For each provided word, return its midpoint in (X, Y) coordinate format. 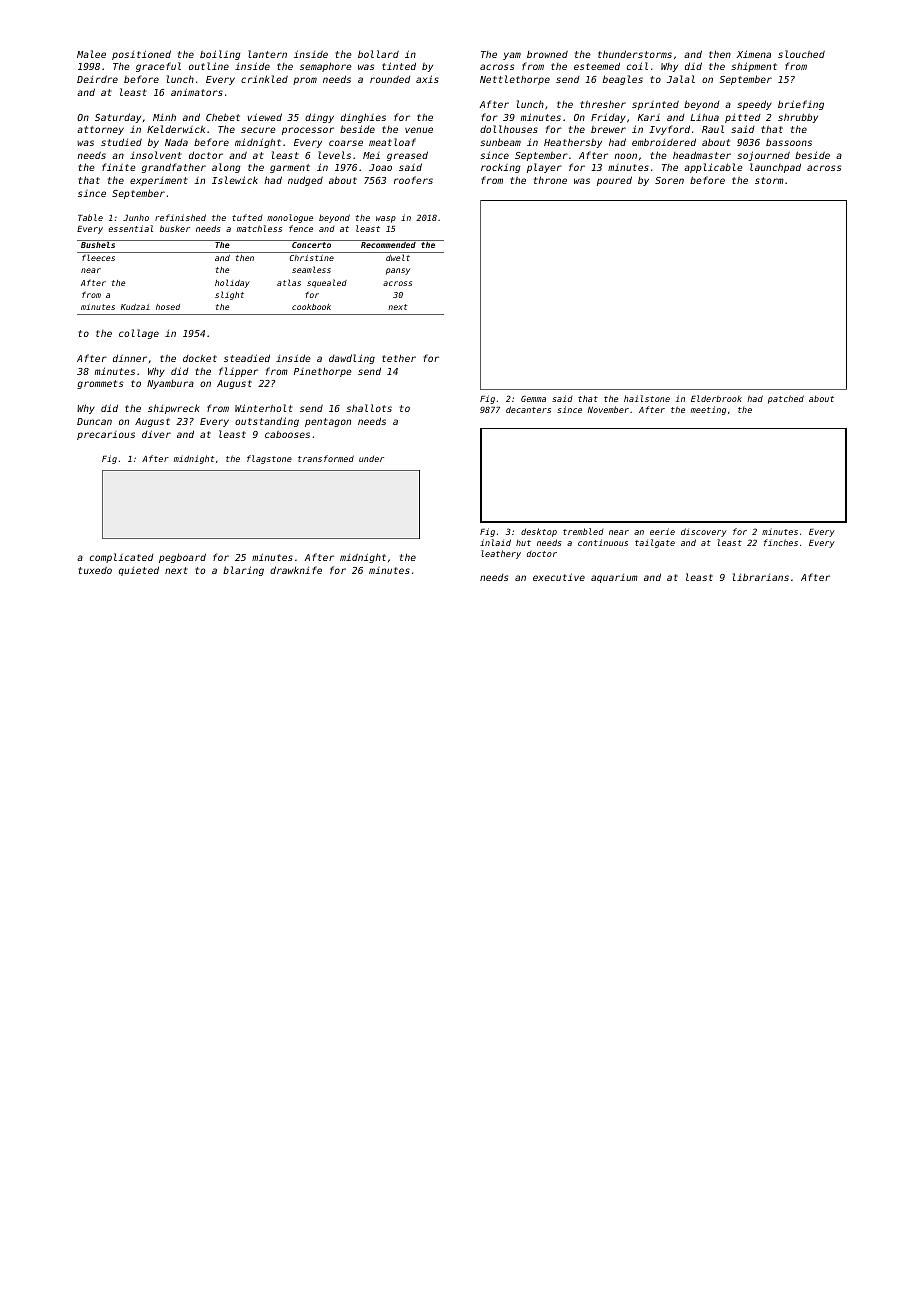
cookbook (311, 307)
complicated (122, 558)
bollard (378, 54)
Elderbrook (716, 398)
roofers (413, 180)
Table (90, 217)
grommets (100, 384)
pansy (398, 271)
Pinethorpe (323, 372)
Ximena (754, 54)
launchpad (775, 168)
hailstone (647, 398)
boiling (220, 55)
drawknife (296, 570)
